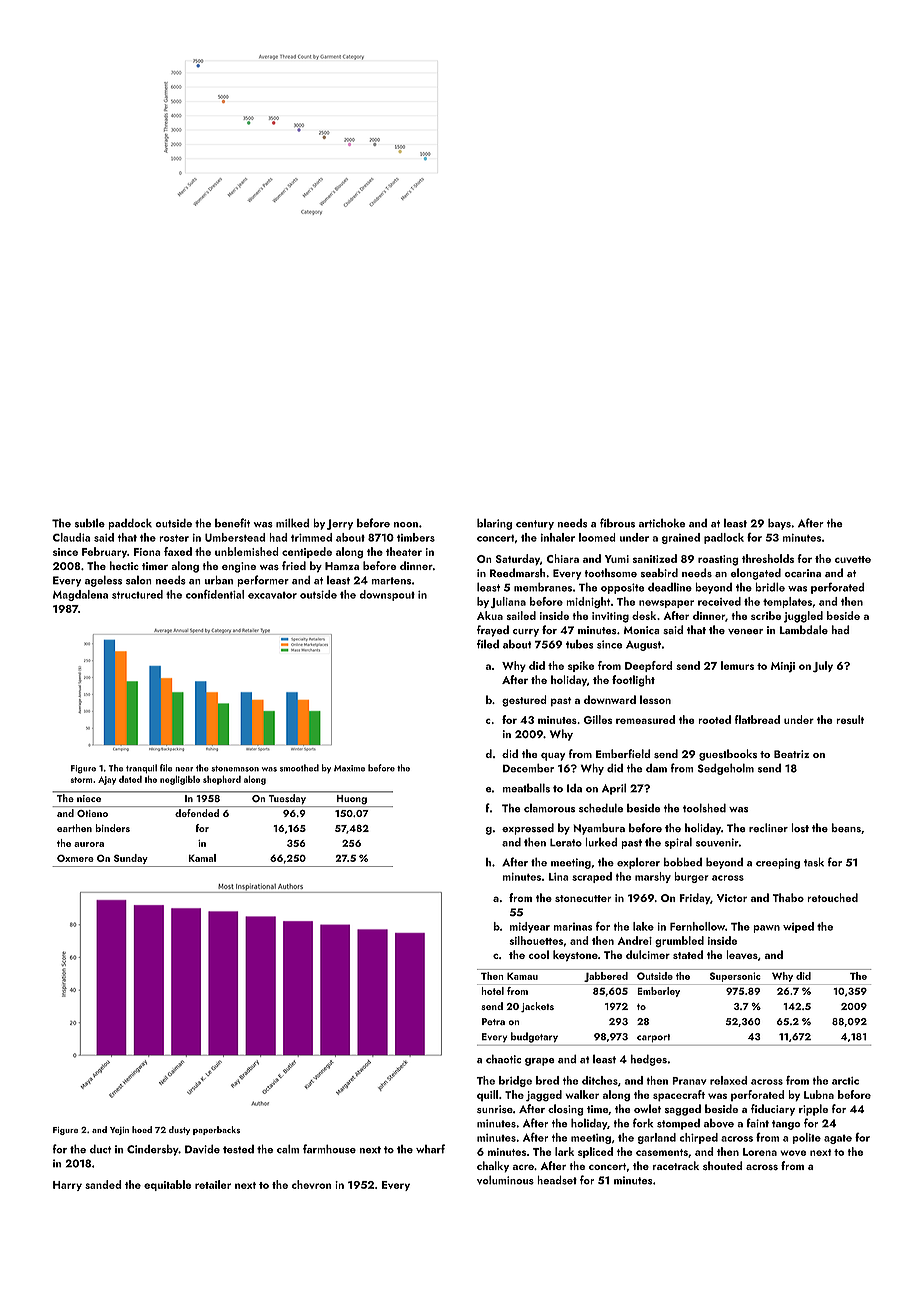 The height and width of the page is (1308, 924). What do you see at coordinates (517, 573) in the page?
I see `Reedmarsh` at bounding box center [517, 573].
